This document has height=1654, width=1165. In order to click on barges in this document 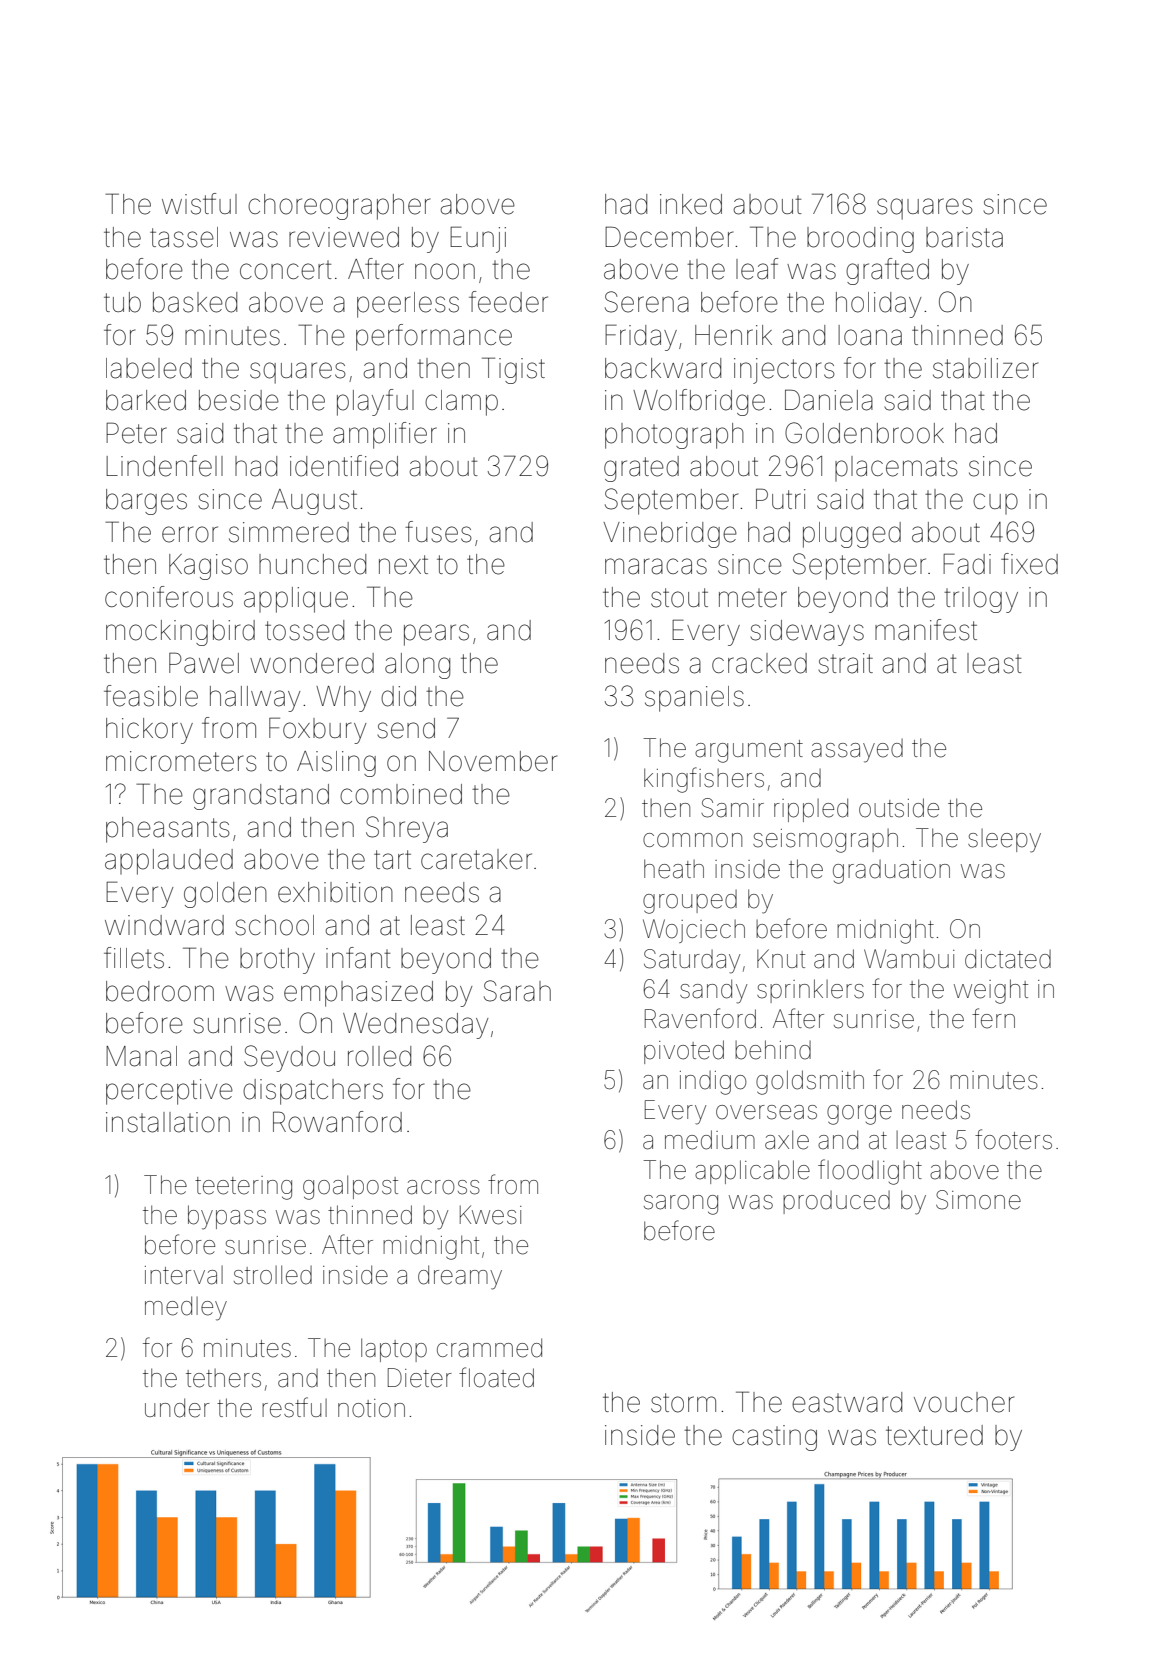, I will do `click(146, 502)`.
